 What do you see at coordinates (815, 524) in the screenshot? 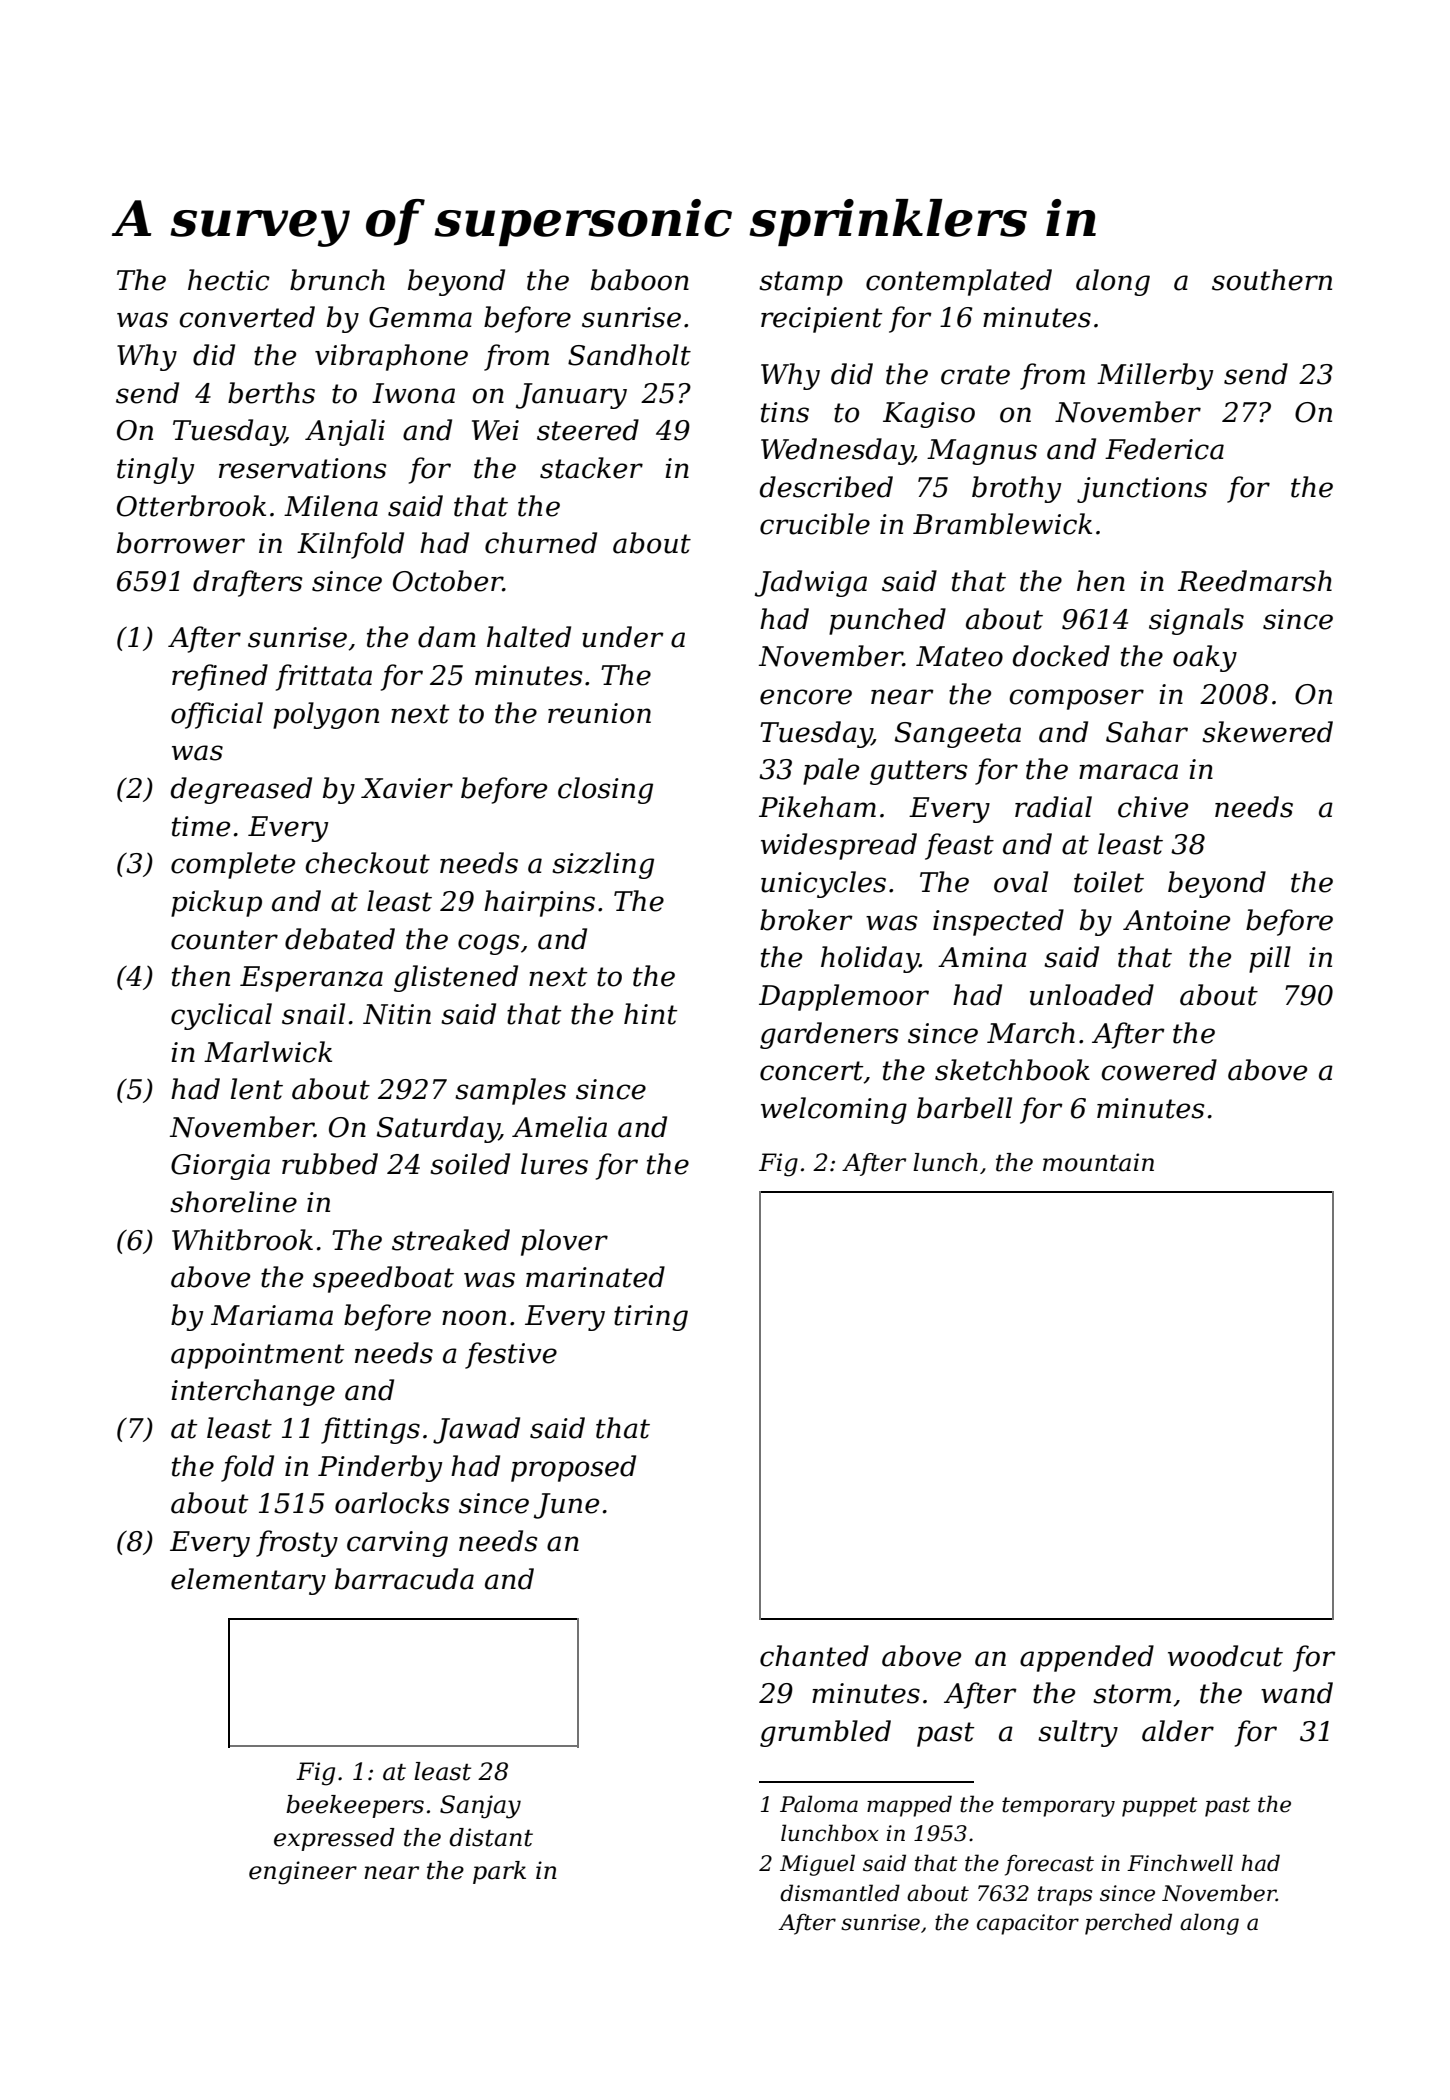
I see `crucible` at bounding box center [815, 524].
